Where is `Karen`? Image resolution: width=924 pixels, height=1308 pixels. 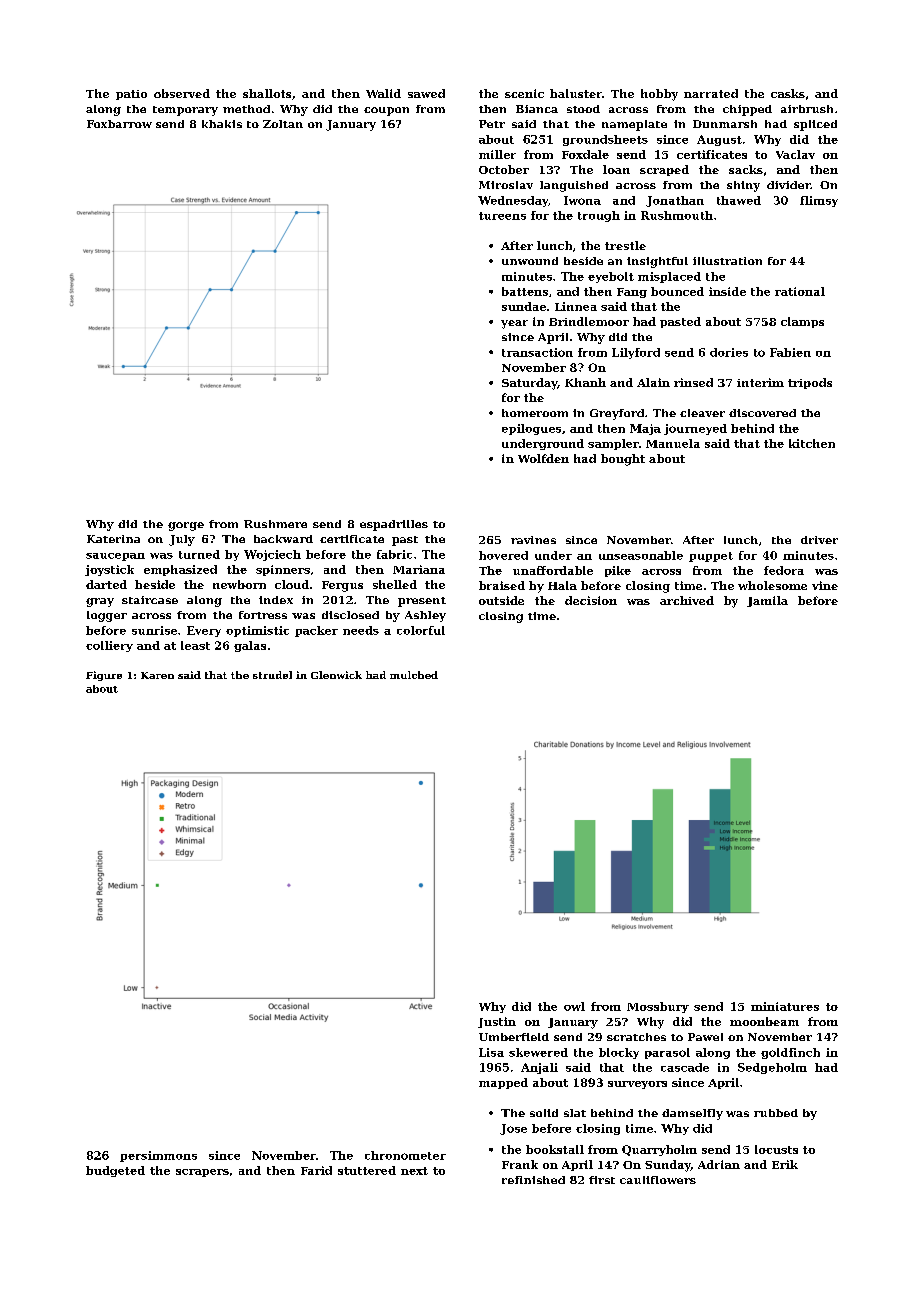
Karen is located at coordinates (157, 675).
